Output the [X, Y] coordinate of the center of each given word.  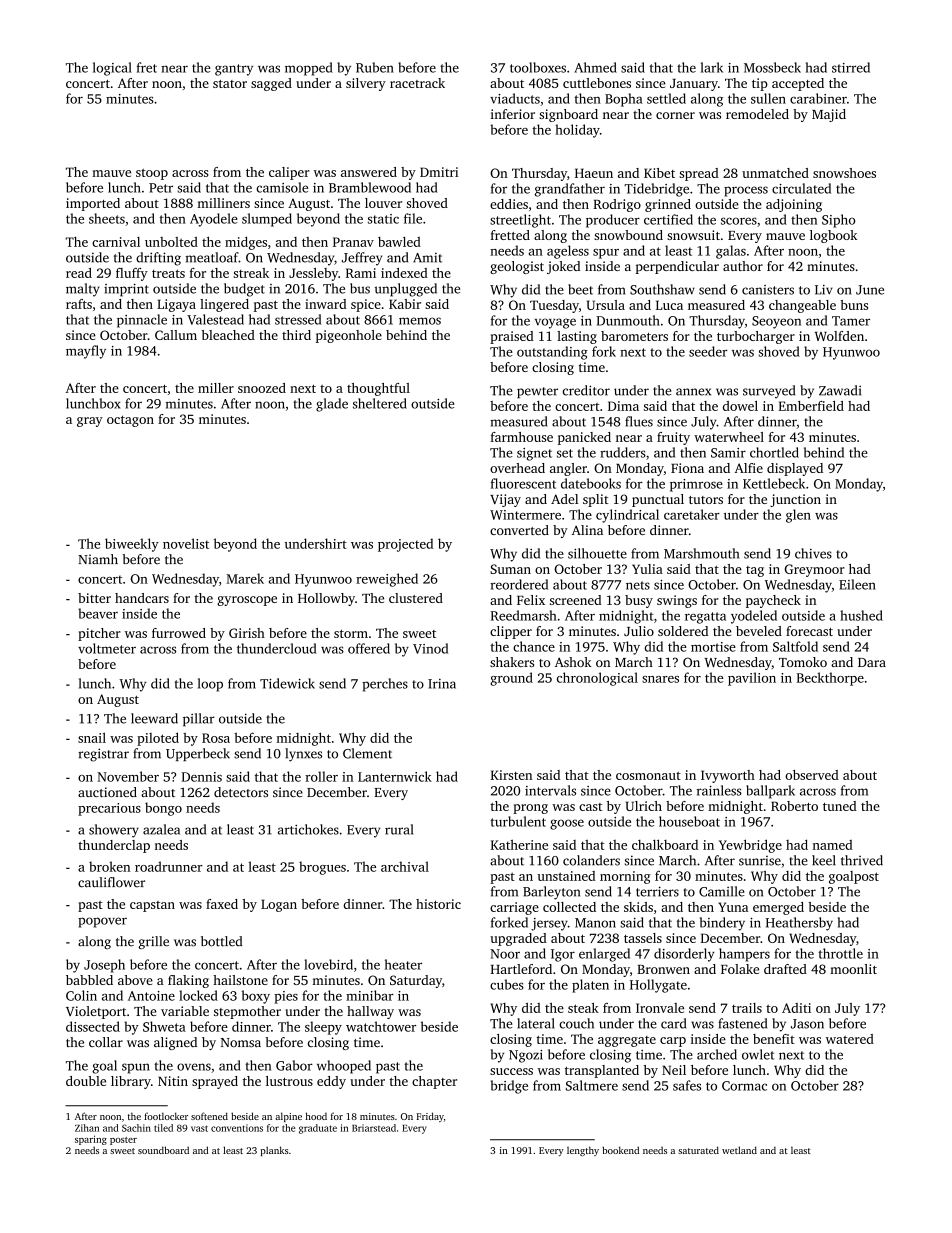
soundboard [163, 1150]
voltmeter [107, 648]
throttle [840, 953]
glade [332, 405]
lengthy [583, 1151]
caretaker [692, 514]
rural [399, 829]
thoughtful [378, 389]
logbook [833, 236]
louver [383, 203]
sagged [271, 84]
